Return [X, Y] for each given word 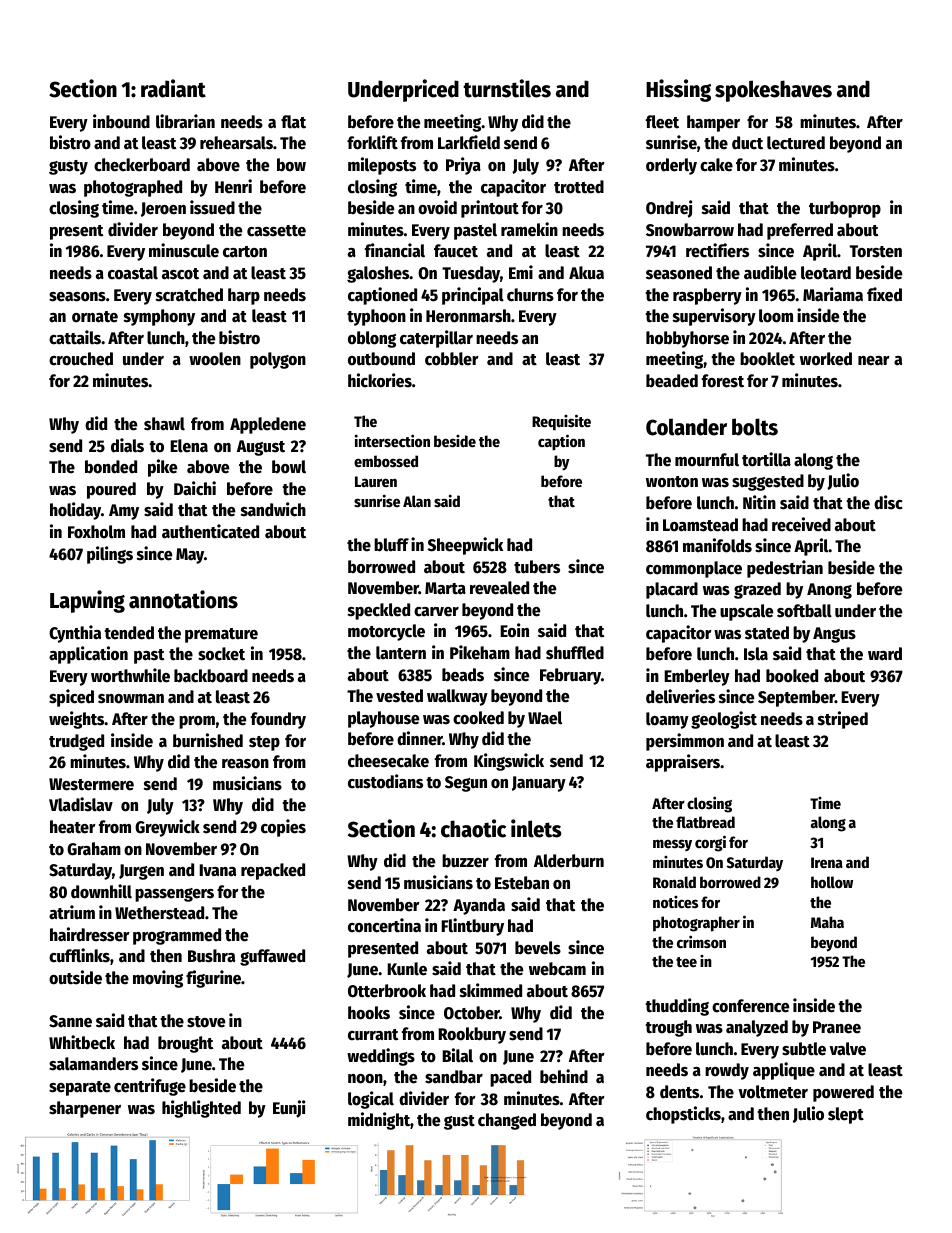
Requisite [561, 422]
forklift [372, 142]
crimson [701, 941]
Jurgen [141, 872]
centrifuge [150, 1087]
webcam [557, 969]
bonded [111, 467]
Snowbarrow [690, 230]
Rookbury [472, 1035]
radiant [173, 88]
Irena [827, 862]
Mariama [833, 294]
